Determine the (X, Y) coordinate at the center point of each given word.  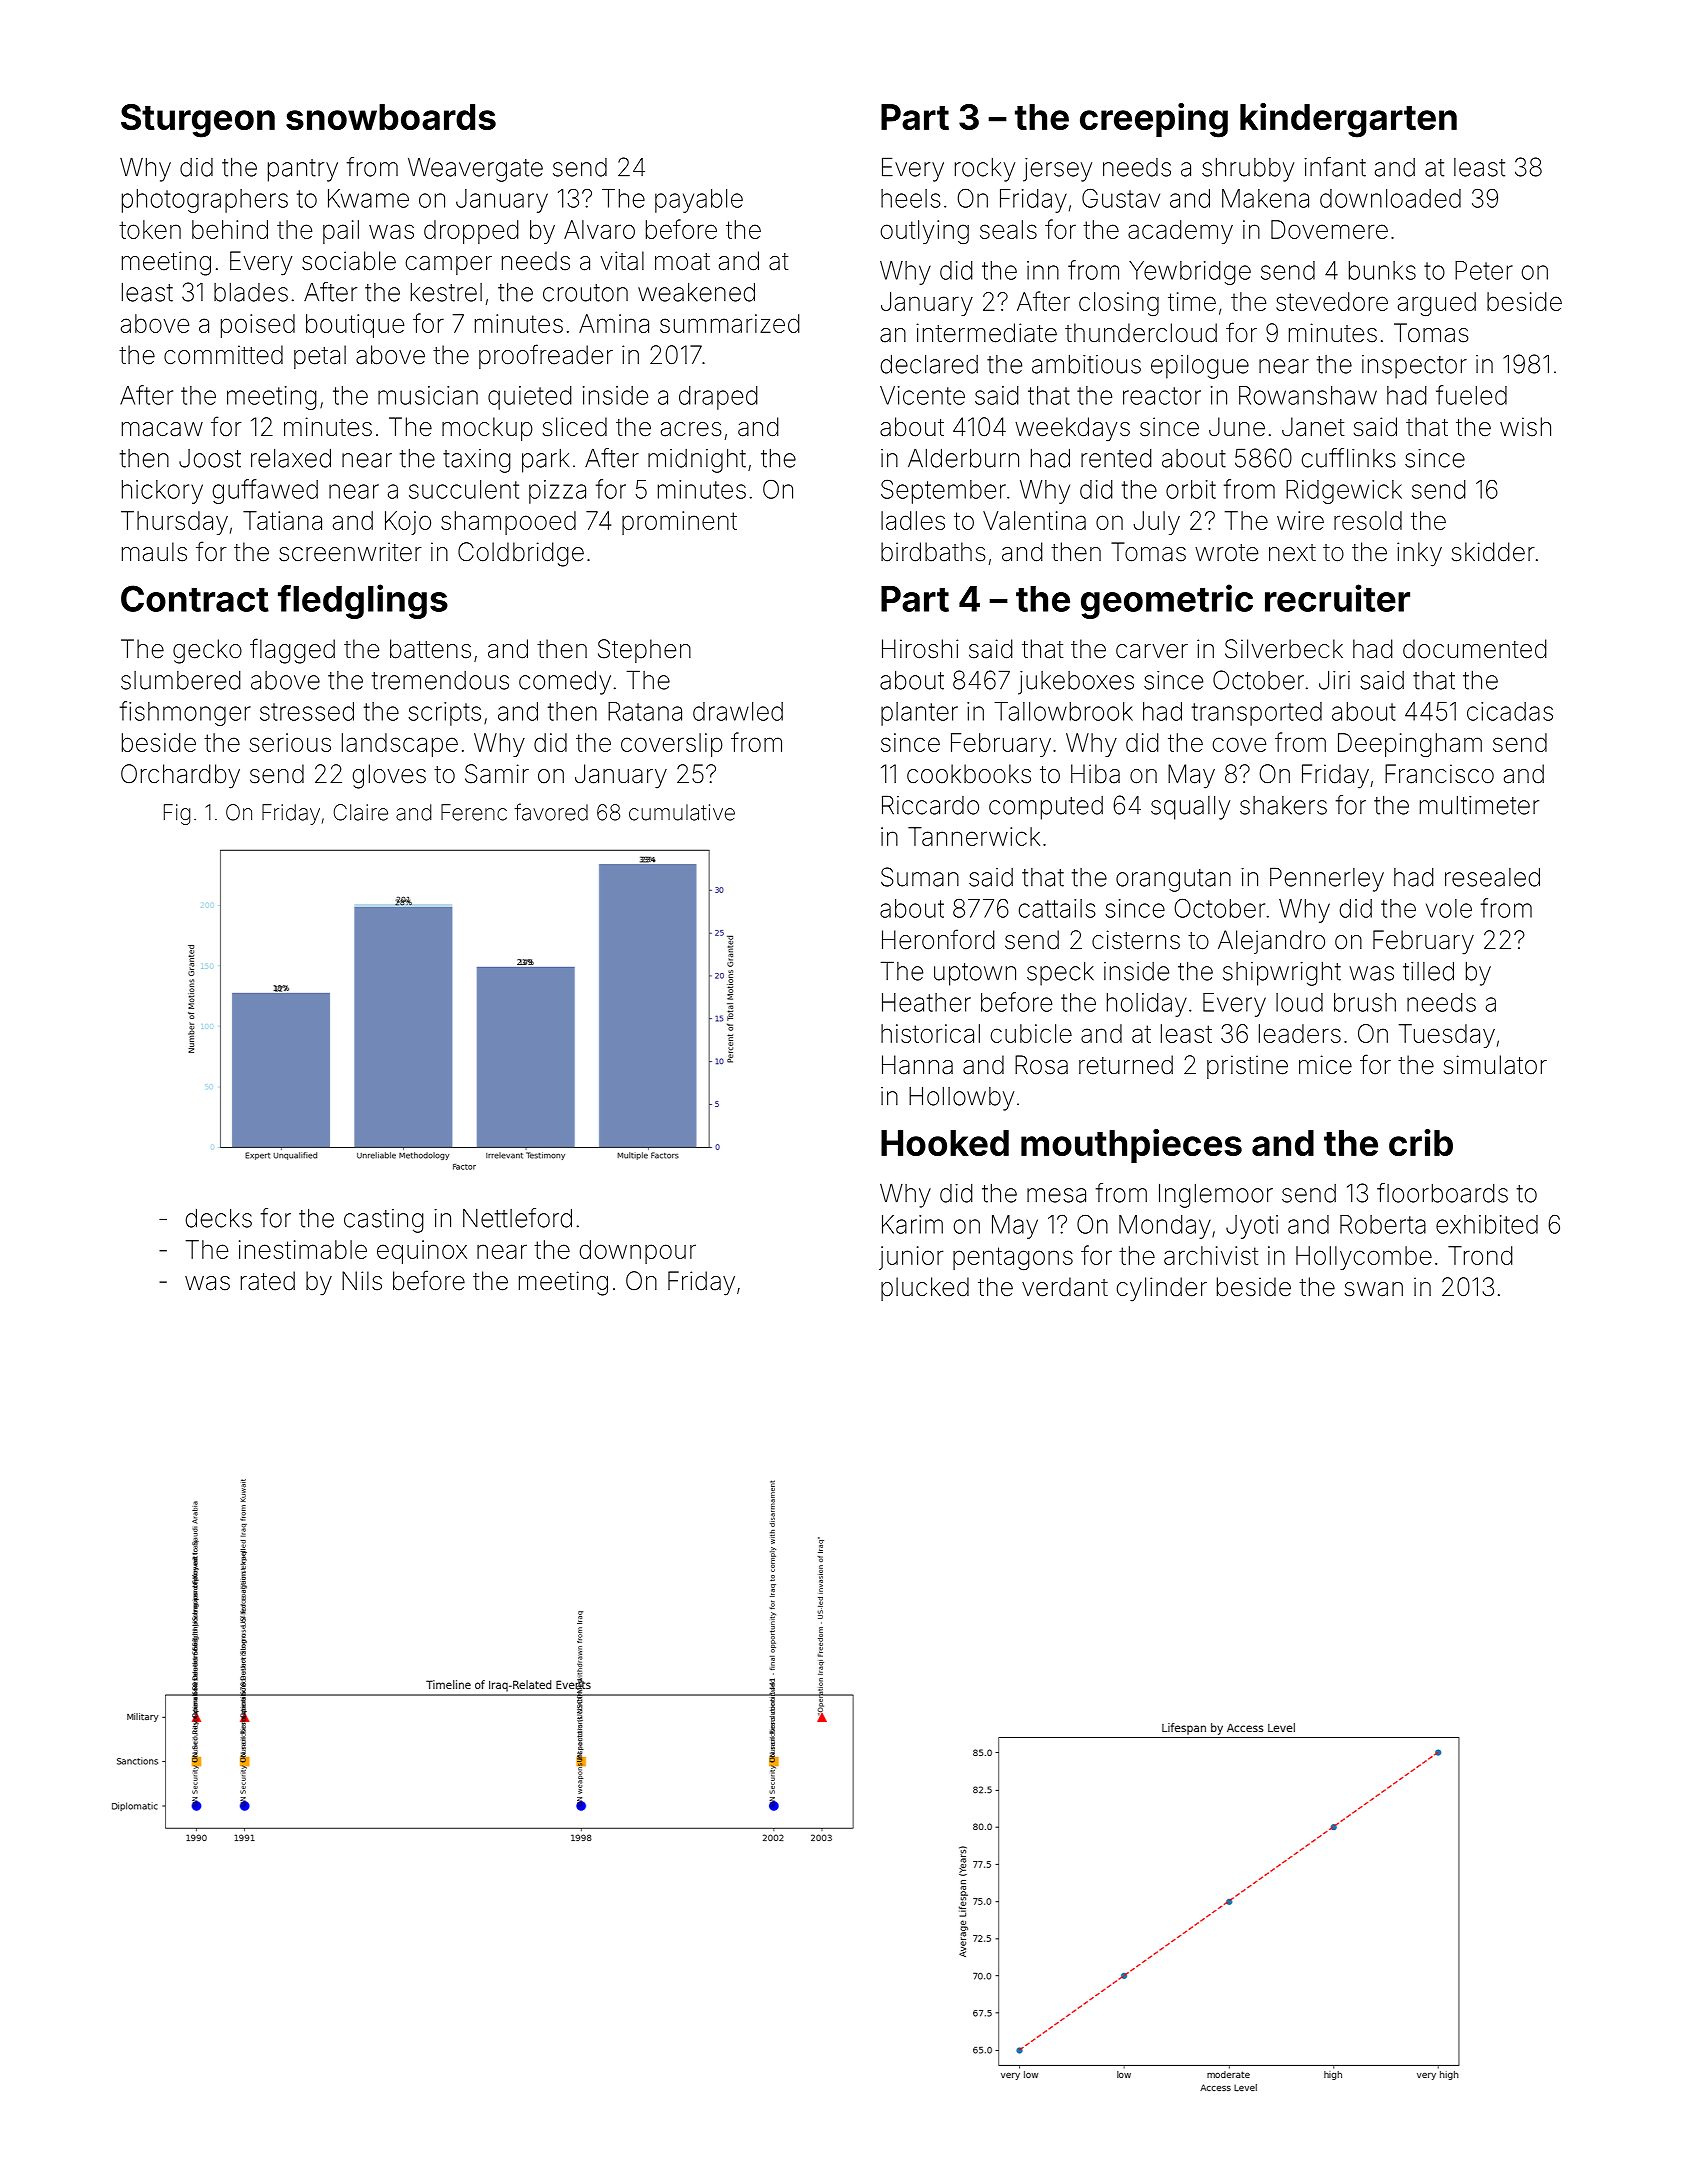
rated (268, 1281)
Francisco (1439, 774)
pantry (303, 170)
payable (699, 201)
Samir (497, 774)
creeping (1154, 120)
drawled (738, 711)
